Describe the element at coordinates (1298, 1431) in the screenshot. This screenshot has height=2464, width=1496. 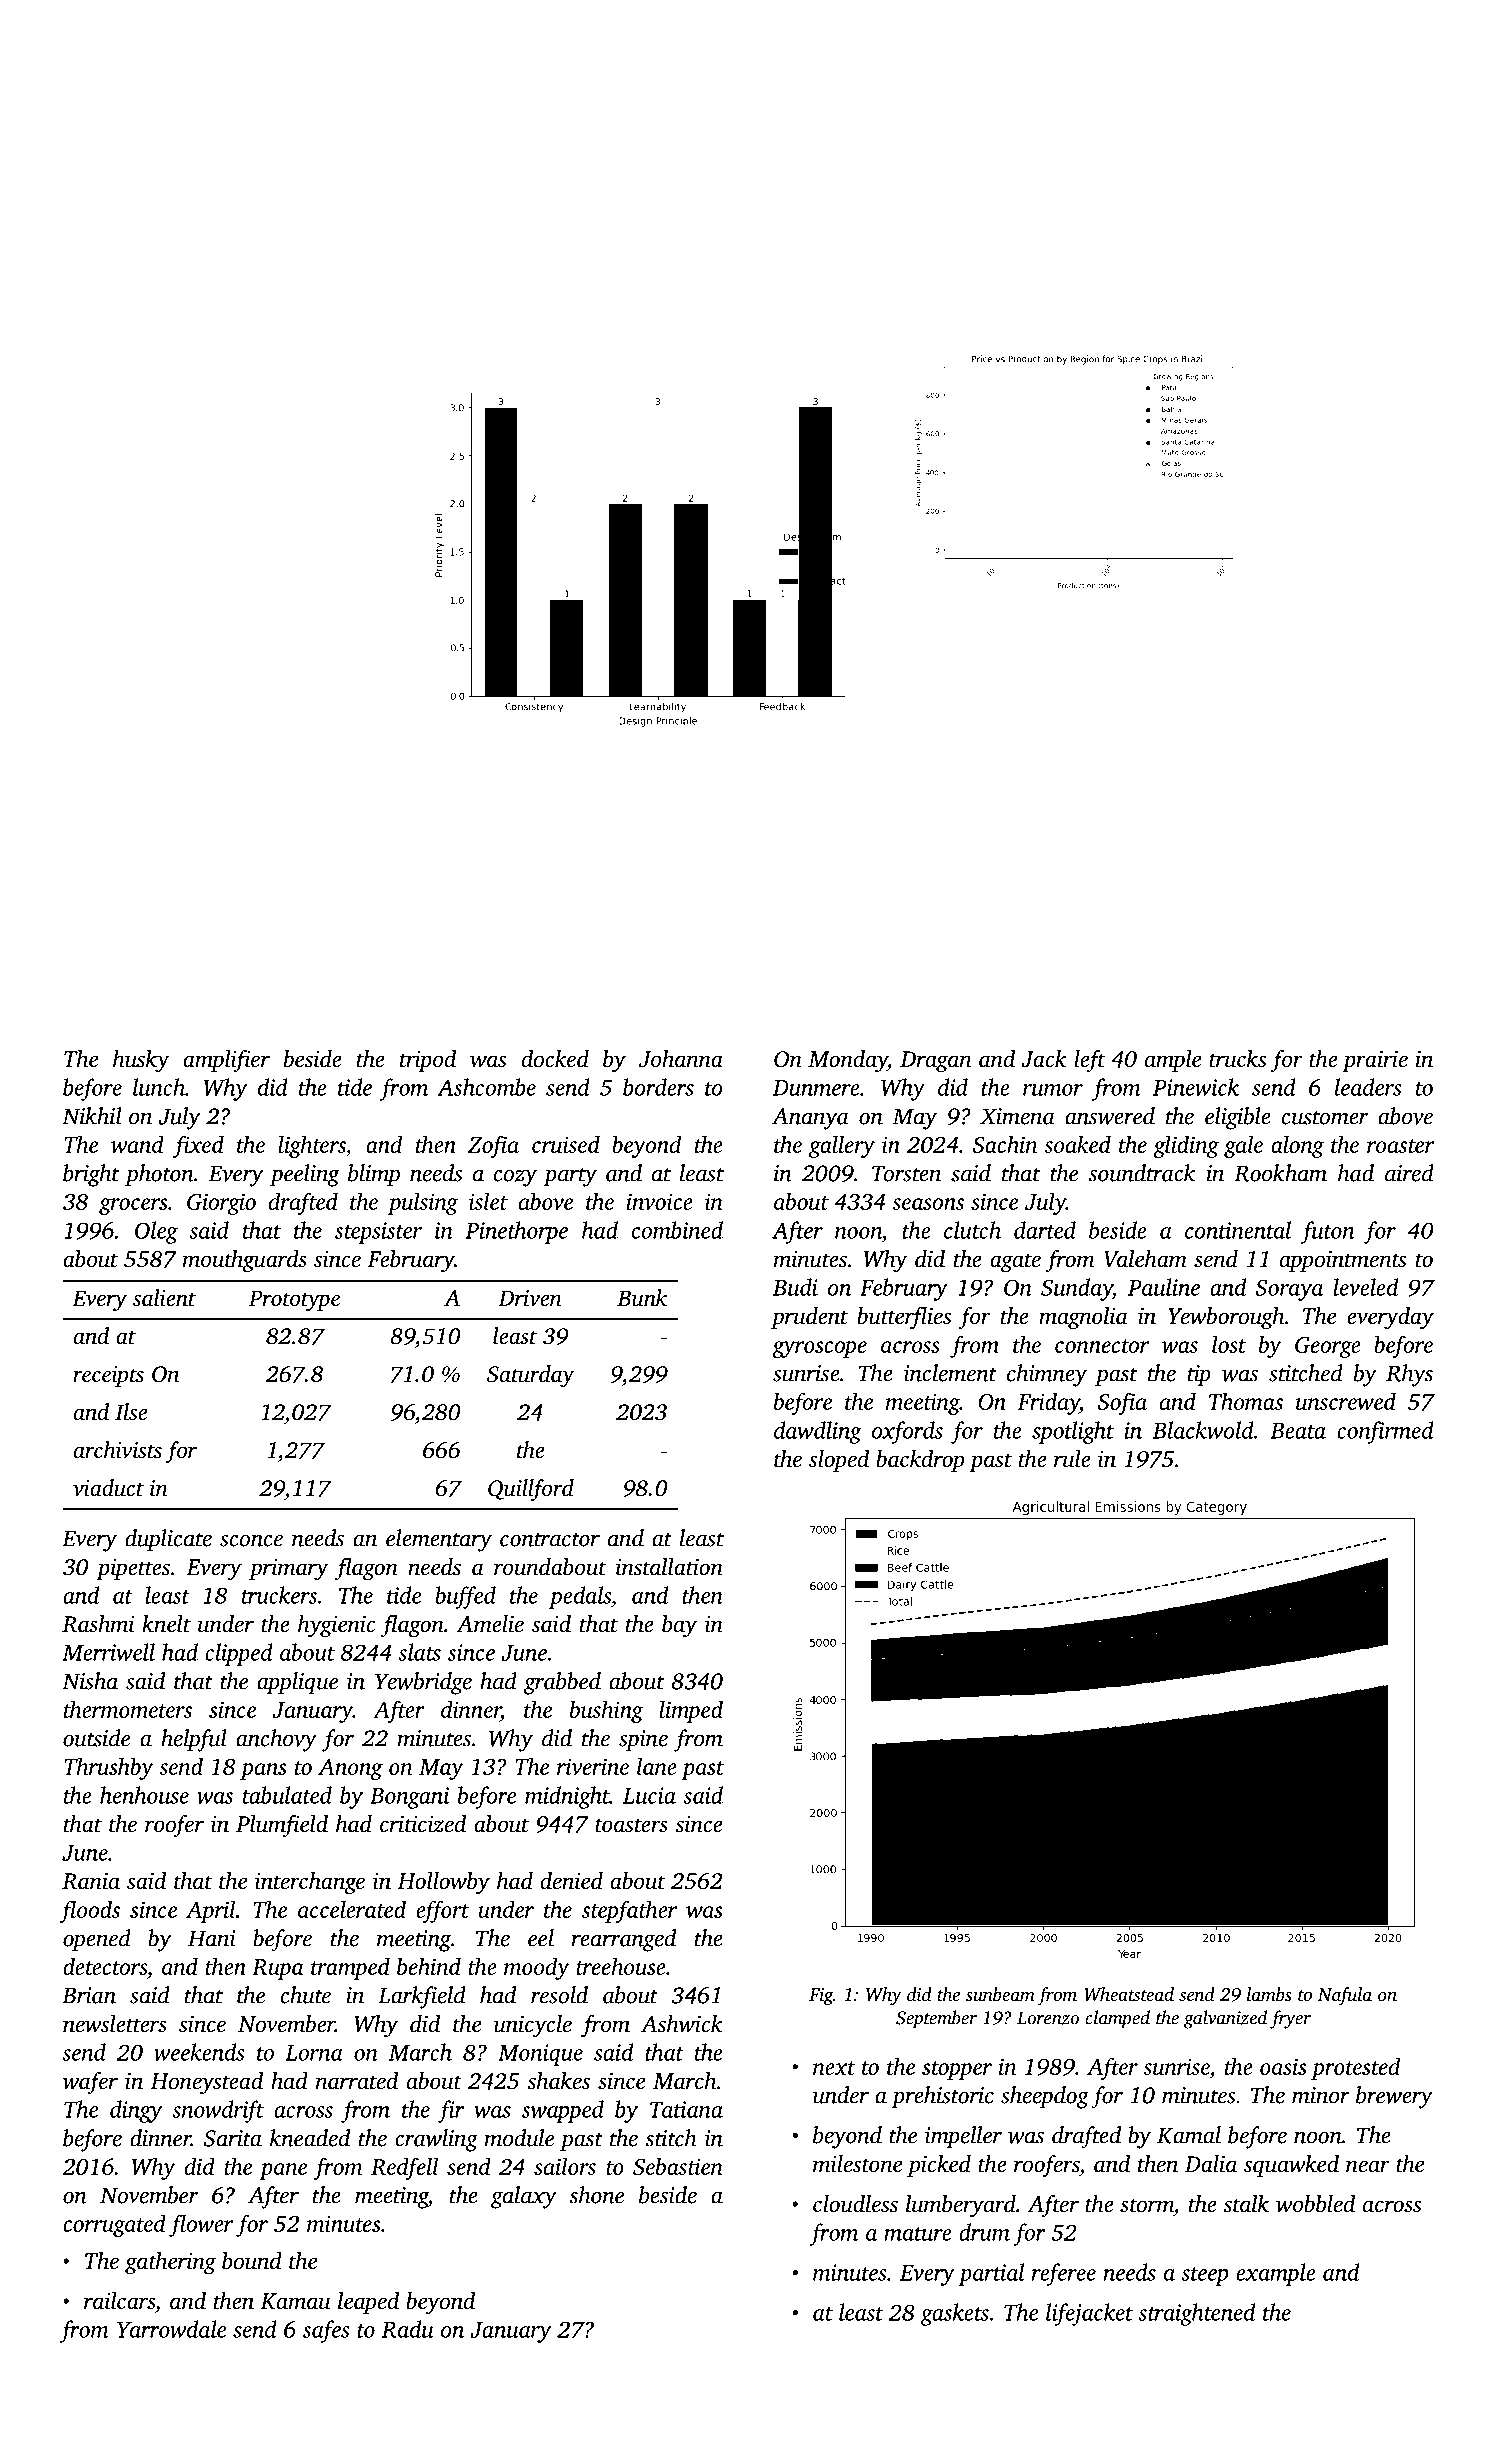
I see `Beata` at that location.
